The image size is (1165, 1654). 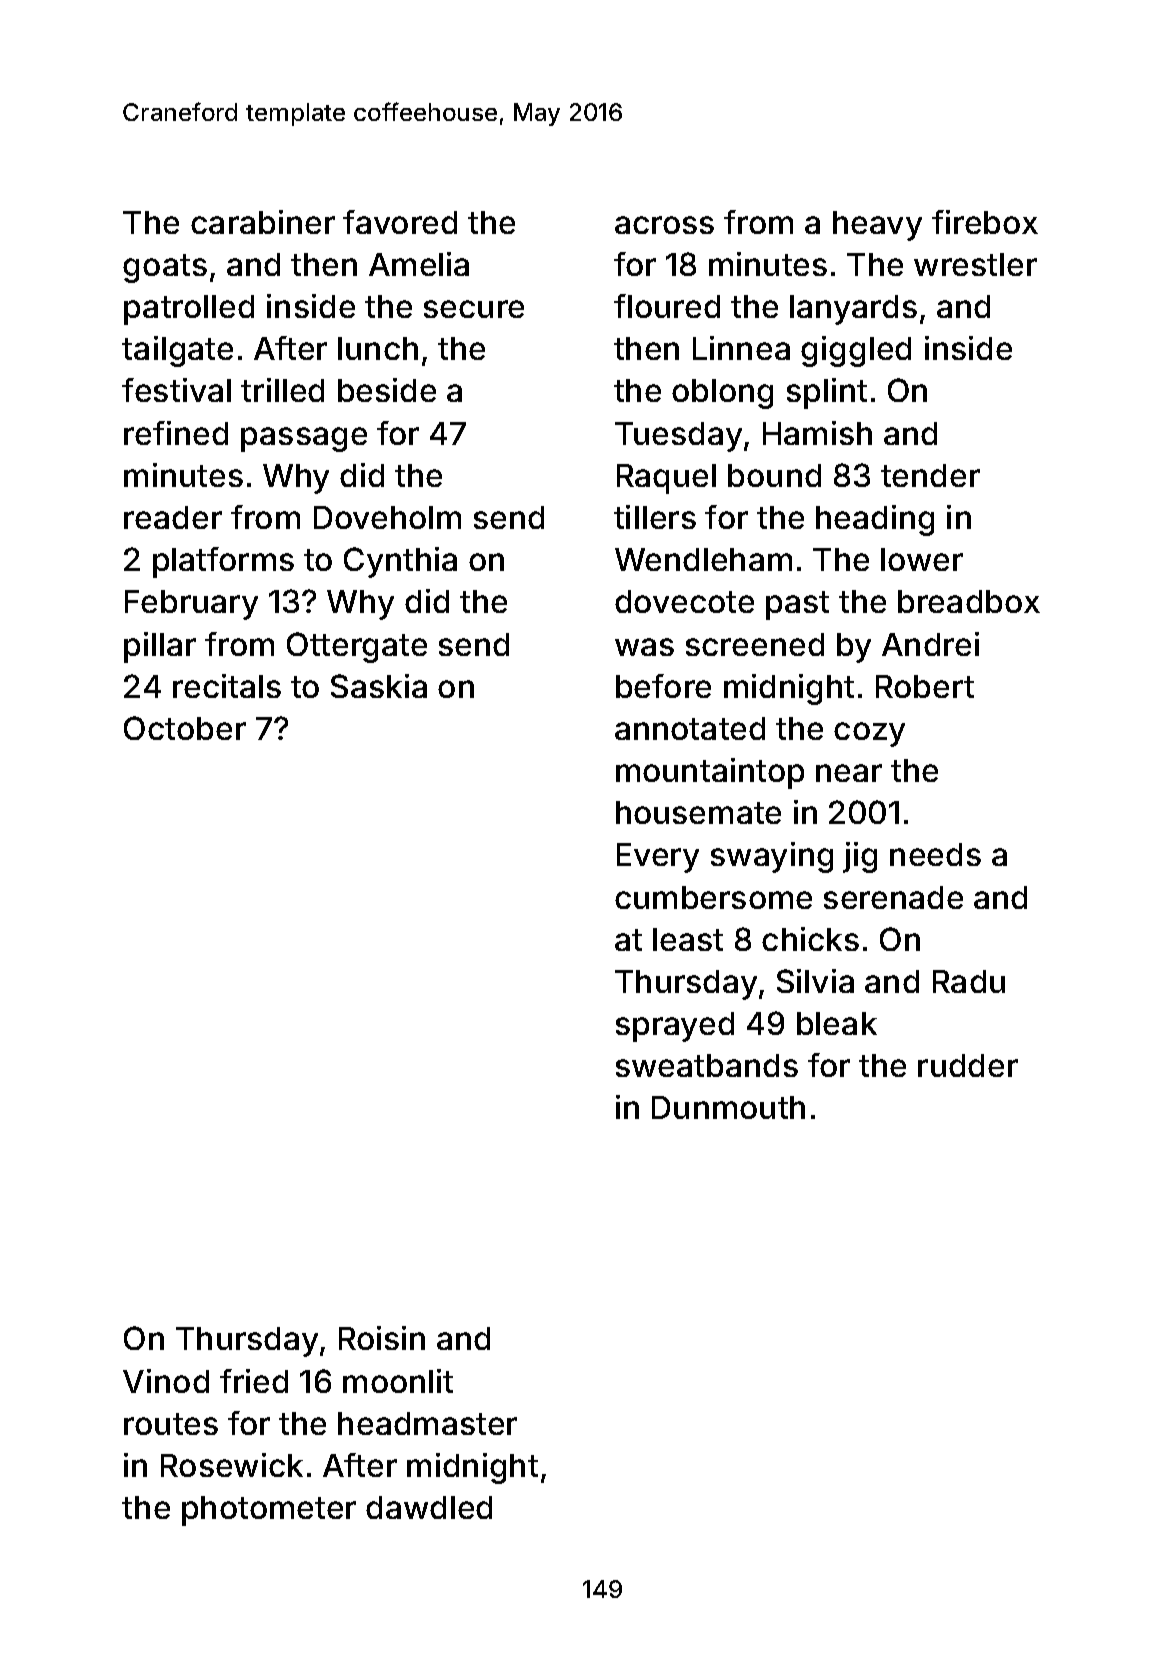 What do you see at coordinates (165, 268) in the page?
I see `goats` at bounding box center [165, 268].
